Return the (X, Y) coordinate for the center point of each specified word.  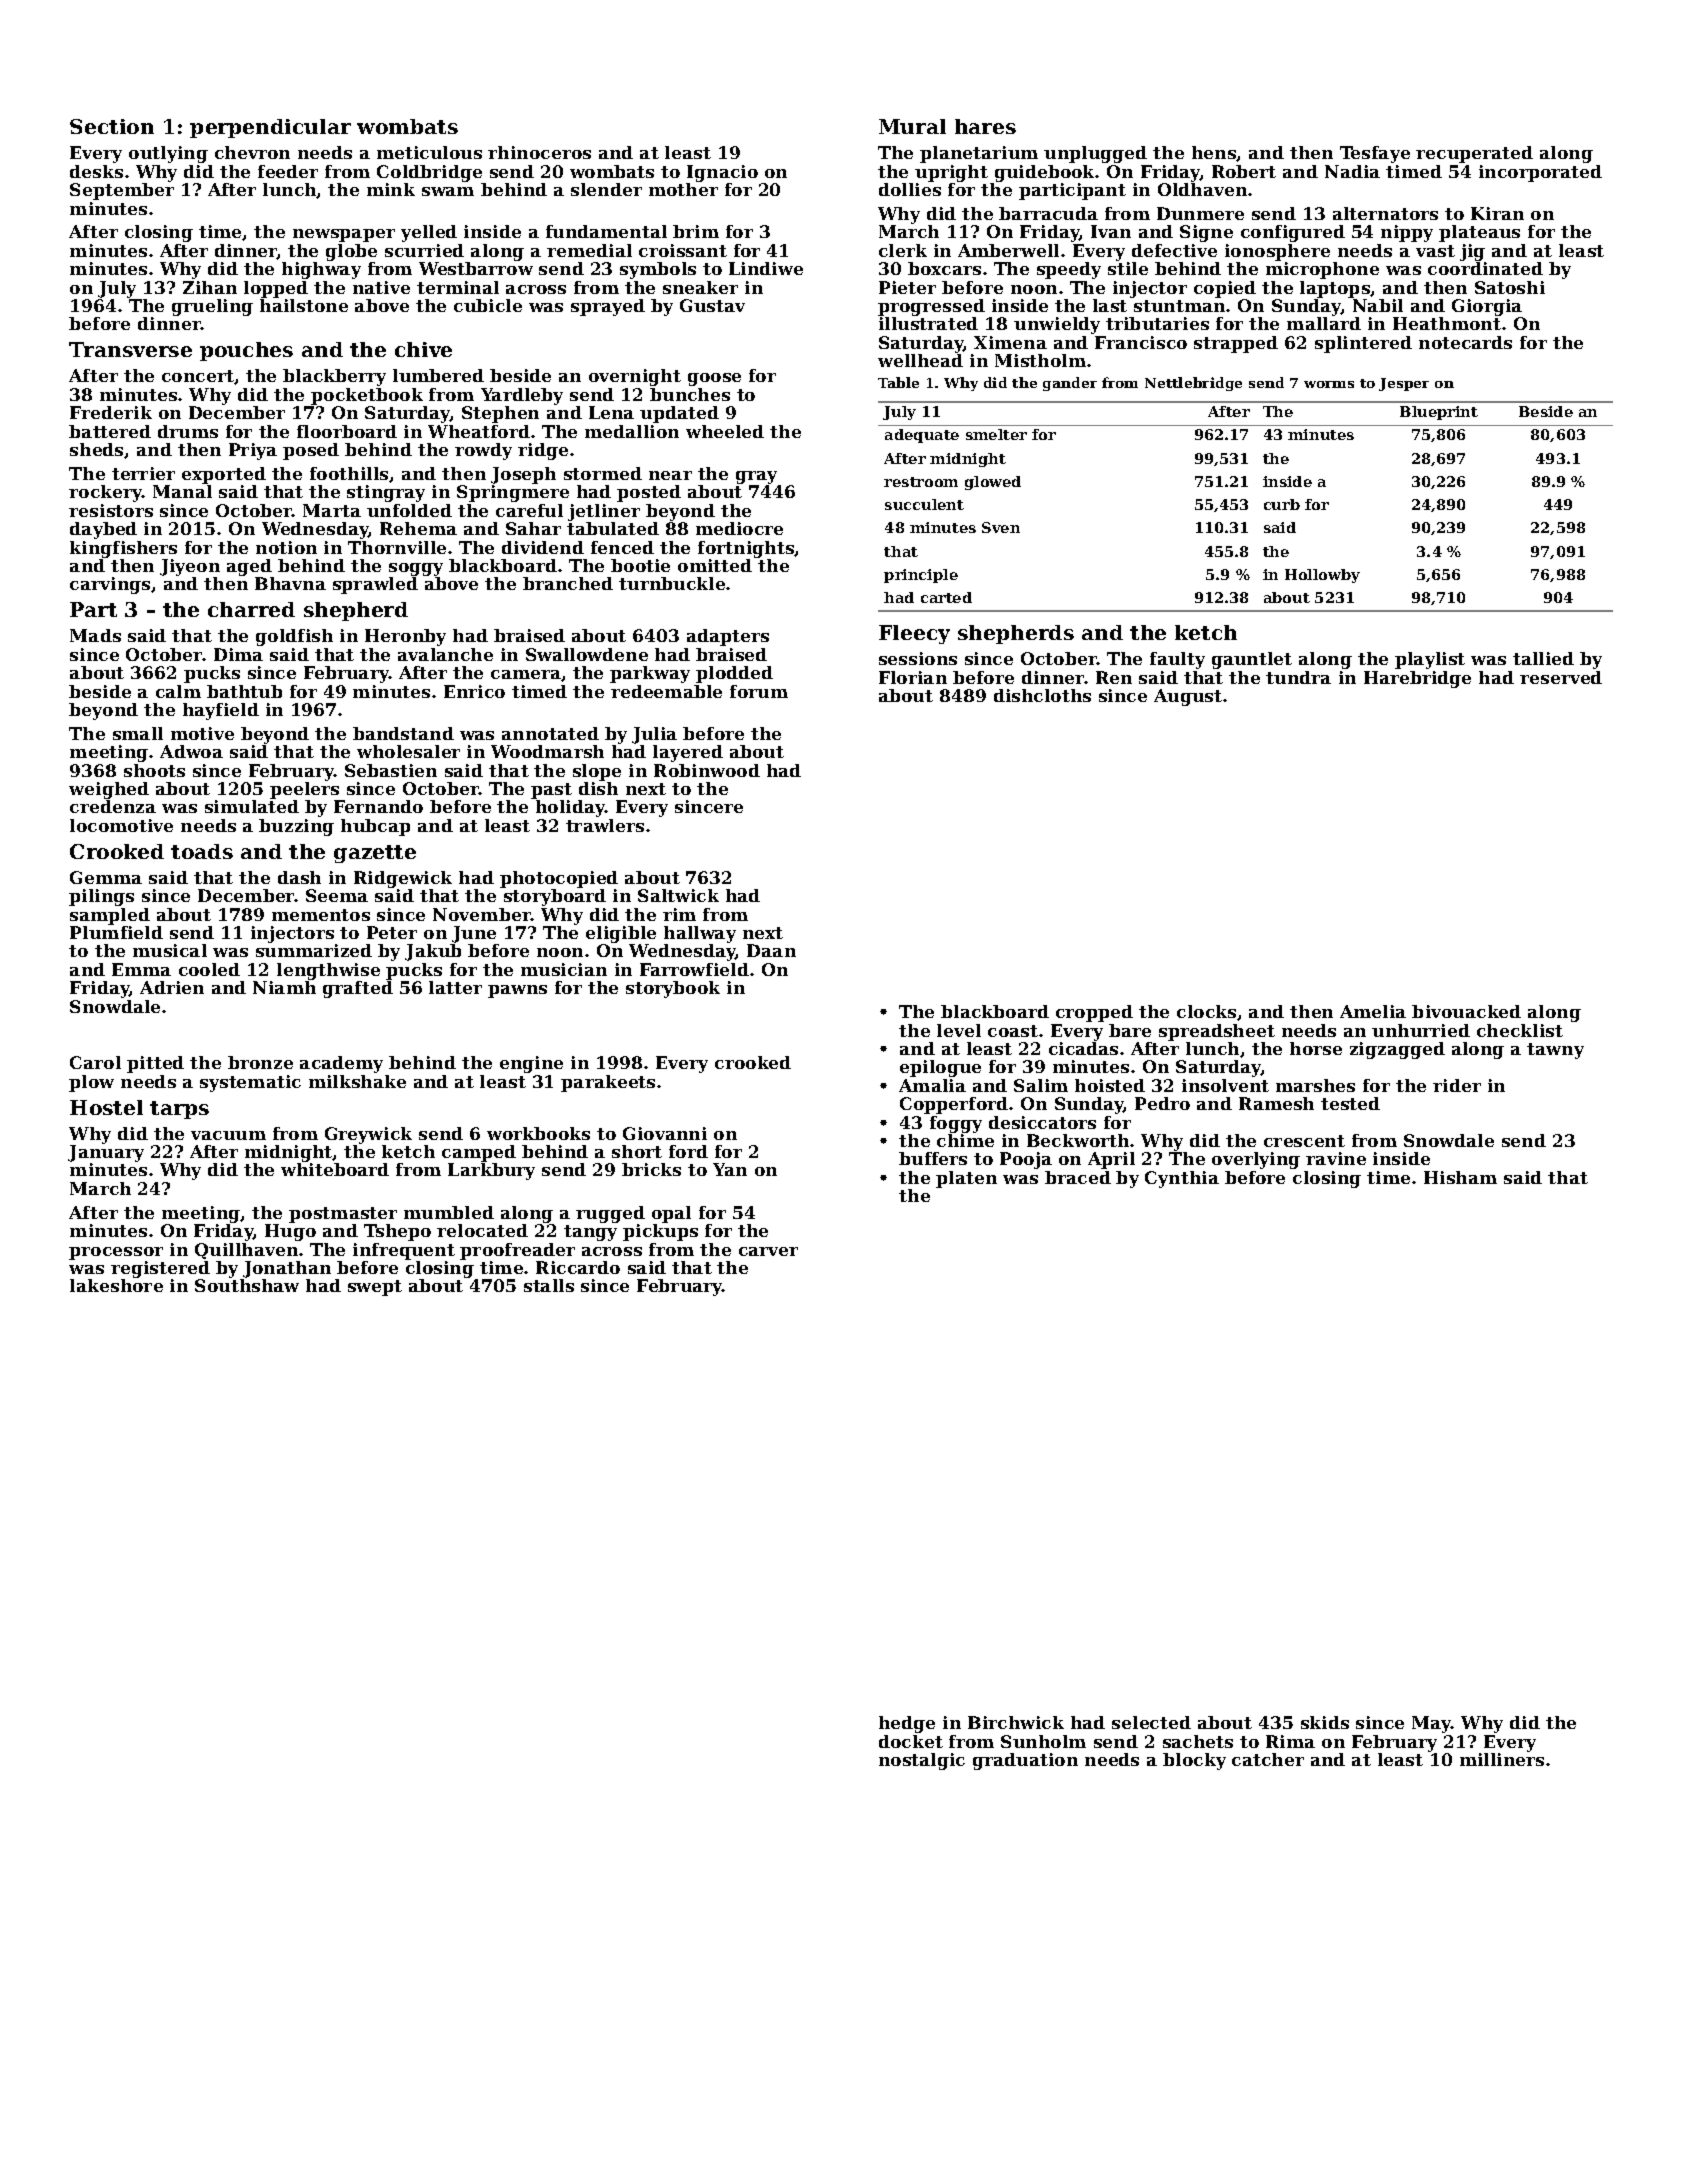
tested (1350, 1103)
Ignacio (722, 173)
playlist (1430, 660)
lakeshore (116, 1285)
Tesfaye (1375, 154)
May (1432, 1724)
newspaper (344, 235)
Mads (95, 635)
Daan (771, 950)
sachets (1198, 1741)
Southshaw (247, 1285)
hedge (907, 1724)
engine (531, 1064)
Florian (913, 677)
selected (1151, 1722)
